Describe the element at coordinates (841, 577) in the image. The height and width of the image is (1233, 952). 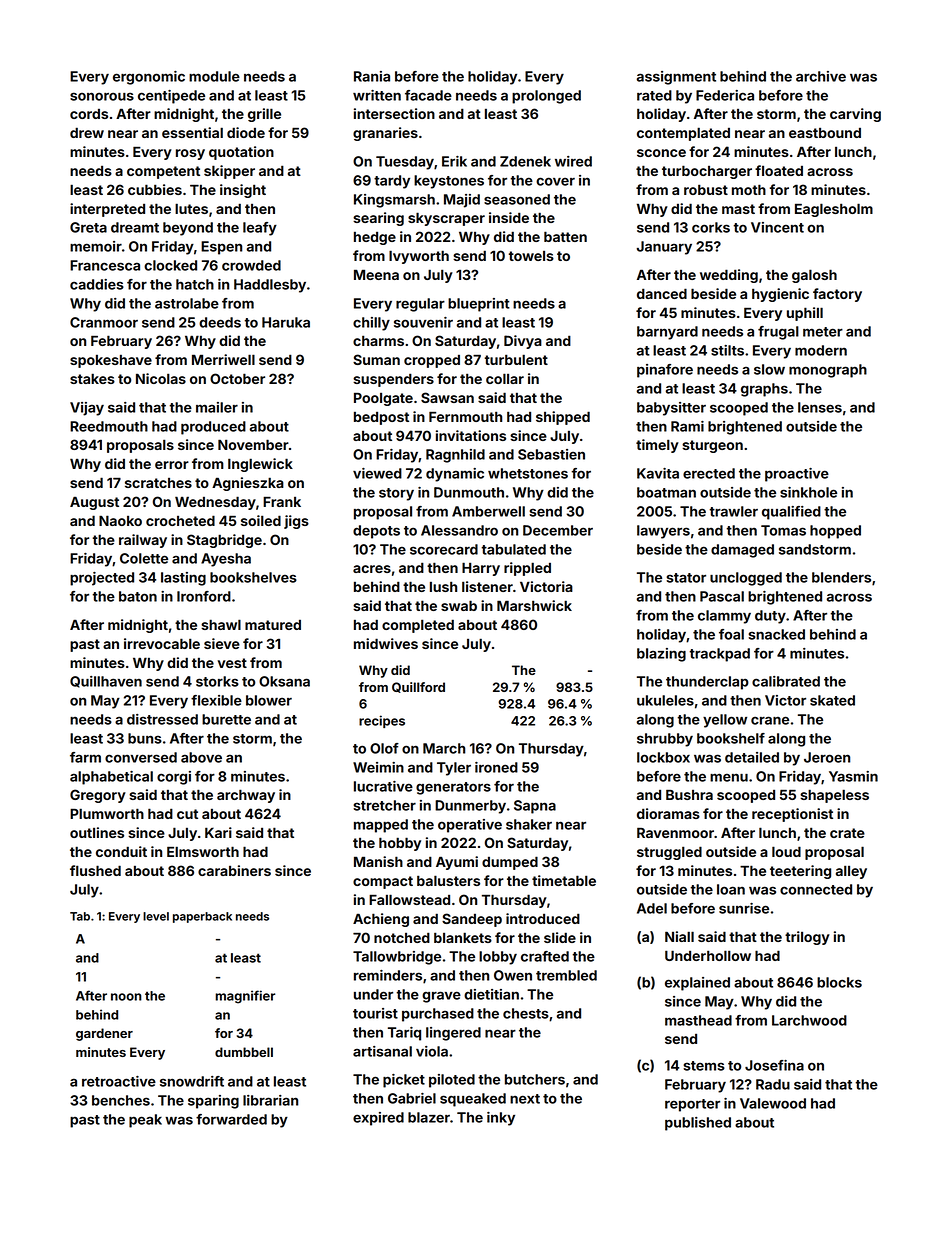
I see `blenders` at that location.
